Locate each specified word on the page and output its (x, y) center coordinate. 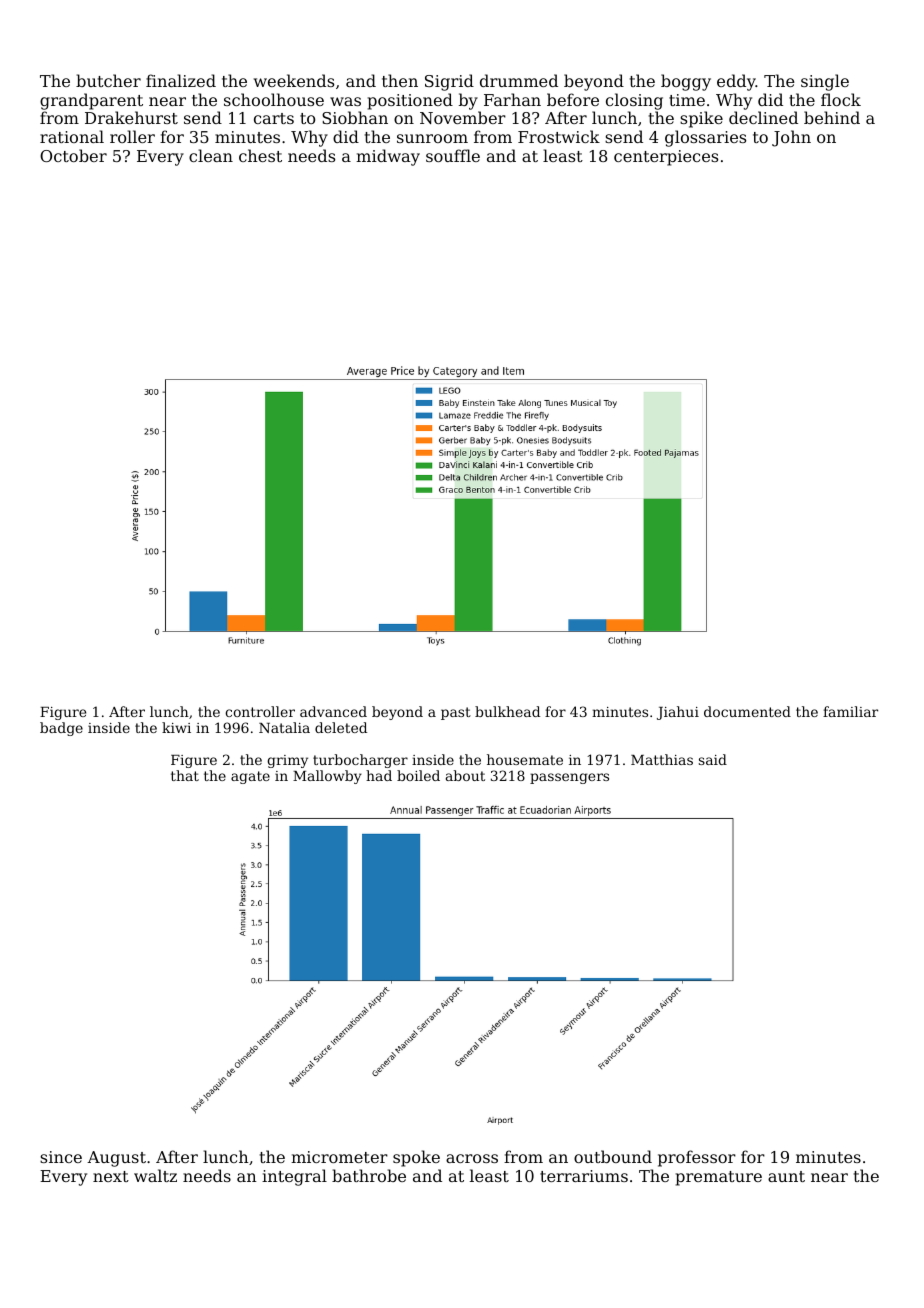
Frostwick (559, 136)
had (379, 775)
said (713, 759)
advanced (333, 711)
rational (72, 136)
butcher (108, 80)
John (791, 138)
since (61, 1157)
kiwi (176, 727)
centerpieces (666, 158)
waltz (155, 1175)
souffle (453, 155)
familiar (850, 711)
